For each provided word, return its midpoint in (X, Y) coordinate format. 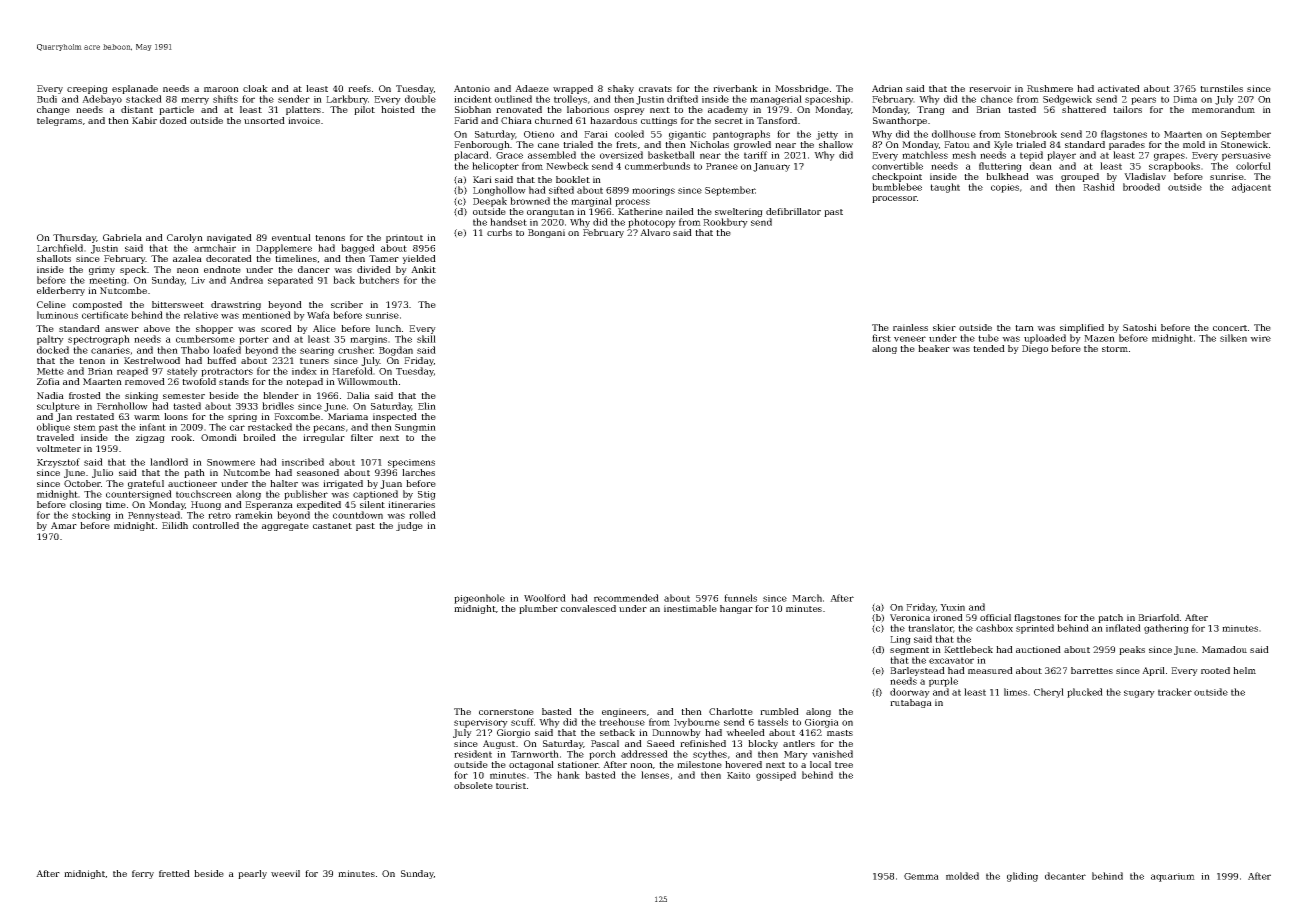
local (820, 764)
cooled (629, 134)
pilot (364, 110)
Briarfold (1158, 617)
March (807, 598)
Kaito (738, 775)
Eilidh (175, 525)
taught (945, 188)
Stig (427, 495)
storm (1115, 349)
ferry (143, 874)
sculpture (58, 407)
